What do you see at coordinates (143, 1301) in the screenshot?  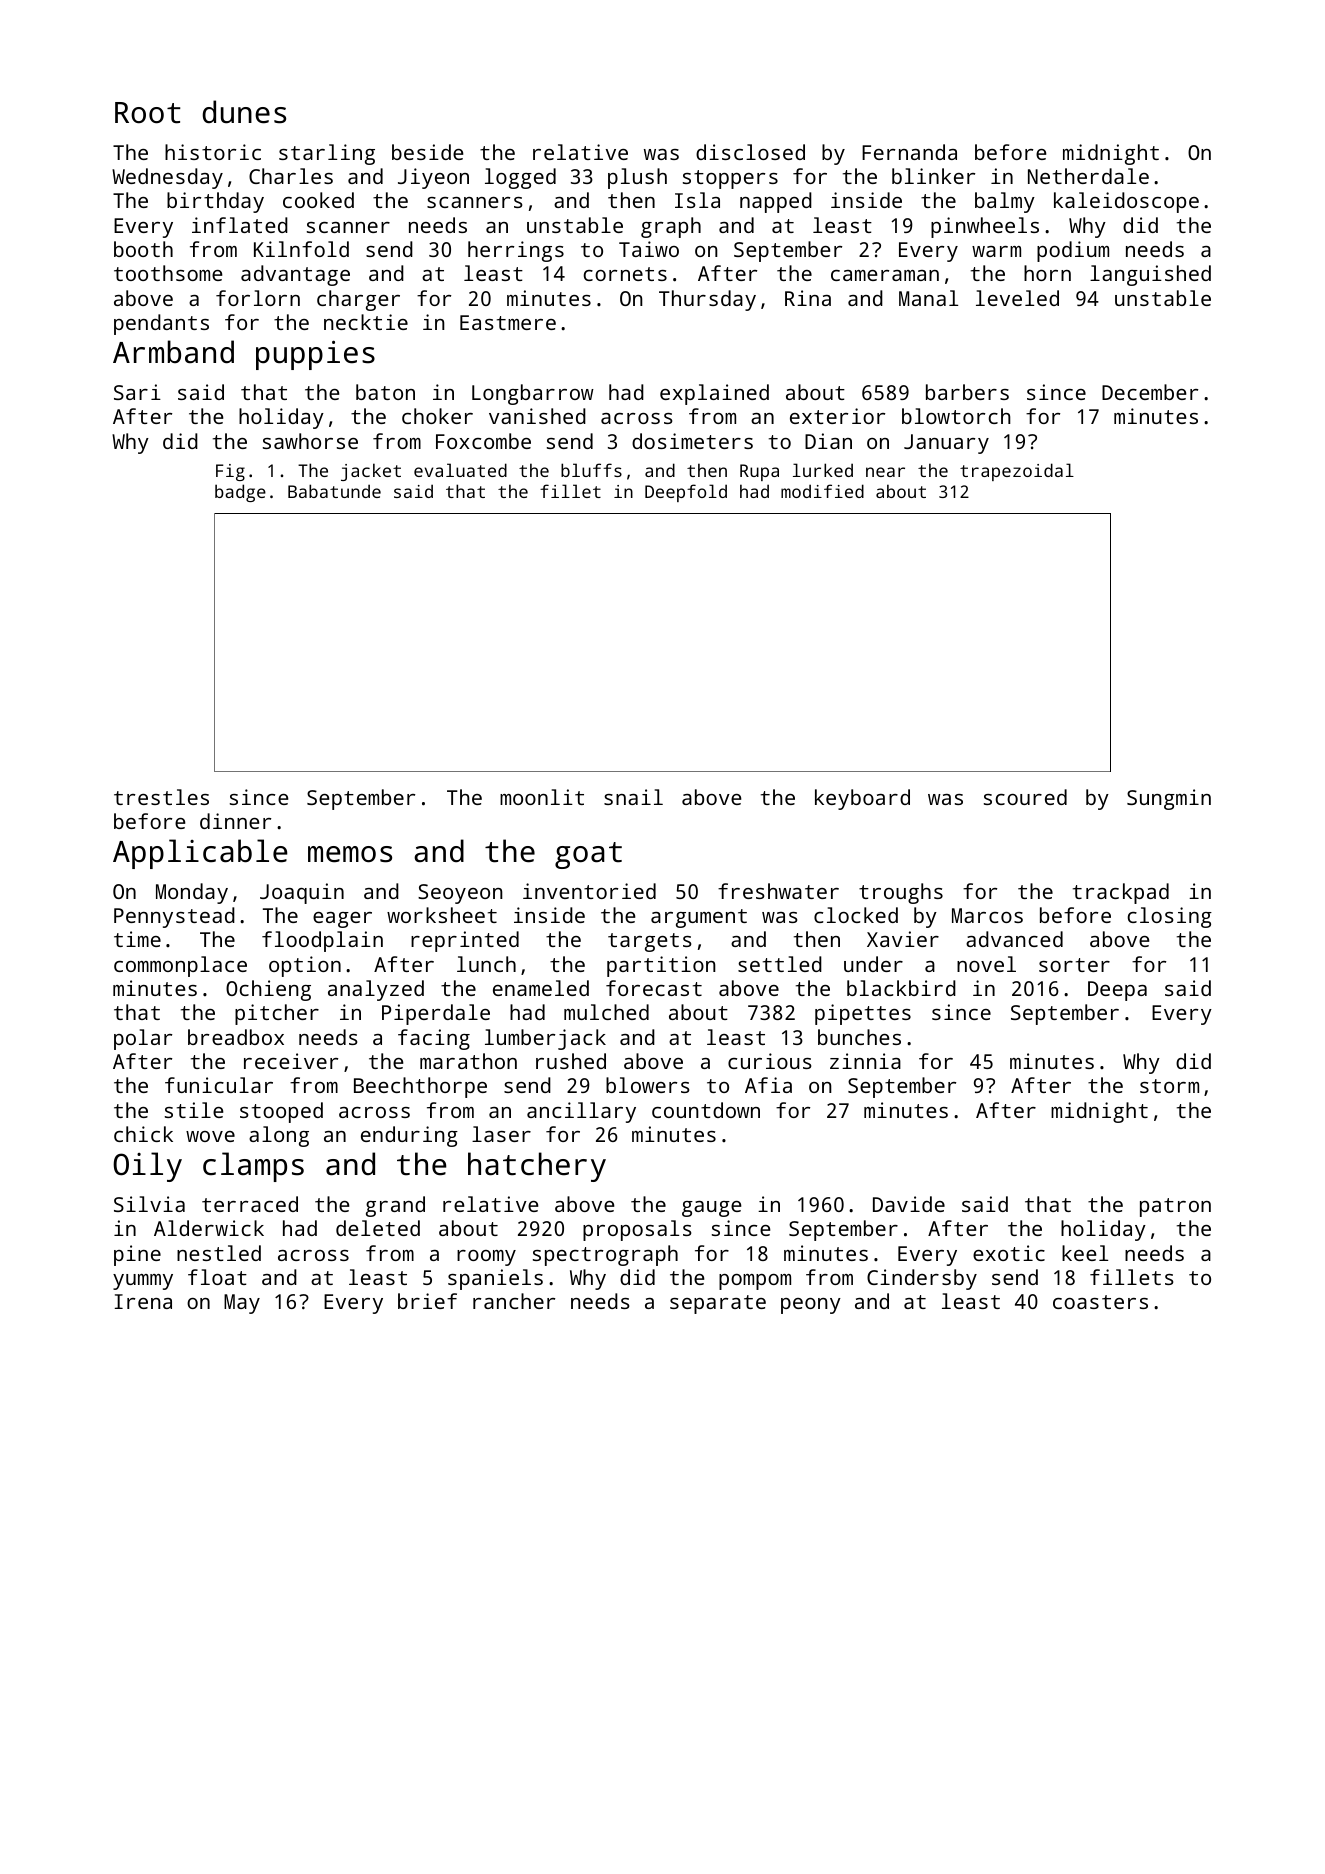 I see `Irena` at bounding box center [143, 1301].
